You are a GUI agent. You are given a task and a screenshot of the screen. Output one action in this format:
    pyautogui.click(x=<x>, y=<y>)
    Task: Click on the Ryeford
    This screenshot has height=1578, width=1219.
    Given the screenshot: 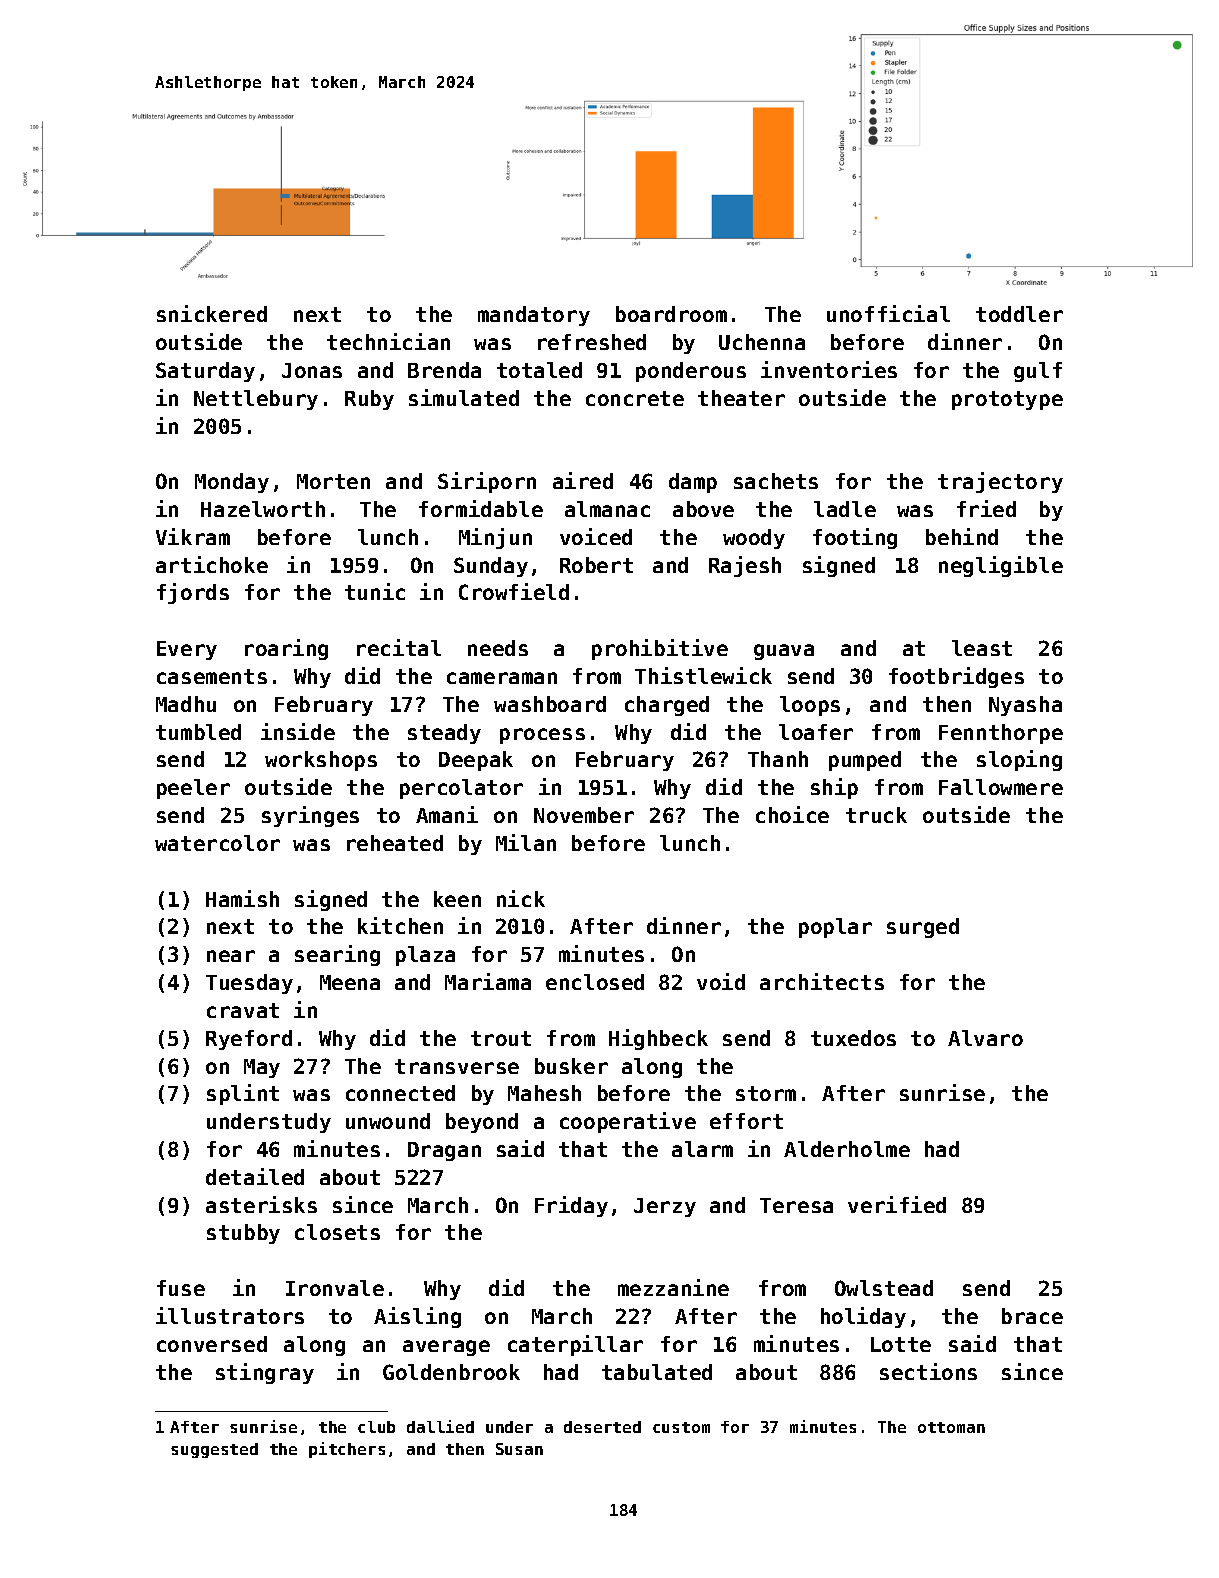 What is the action you would take?
    pyautogui.click(x=249, y=1040)
